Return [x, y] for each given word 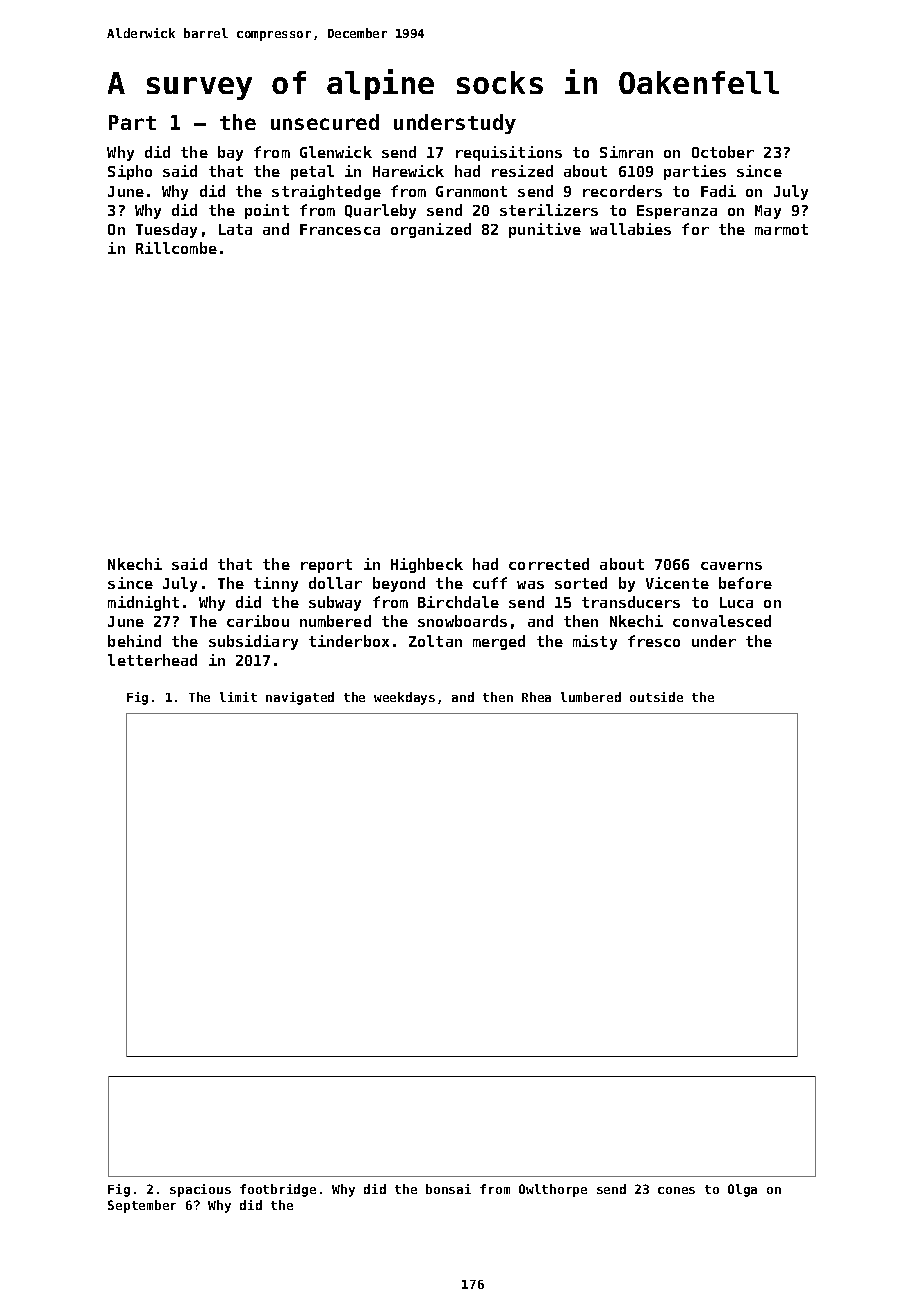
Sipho [130, 172]
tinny [276, 584]
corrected [549, 564]
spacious [200, 1190]
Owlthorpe [553, 1190]
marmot [781, 229]
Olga [742, 1190]
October [723, 152]
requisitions [509, 153]
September [142, 1206]
